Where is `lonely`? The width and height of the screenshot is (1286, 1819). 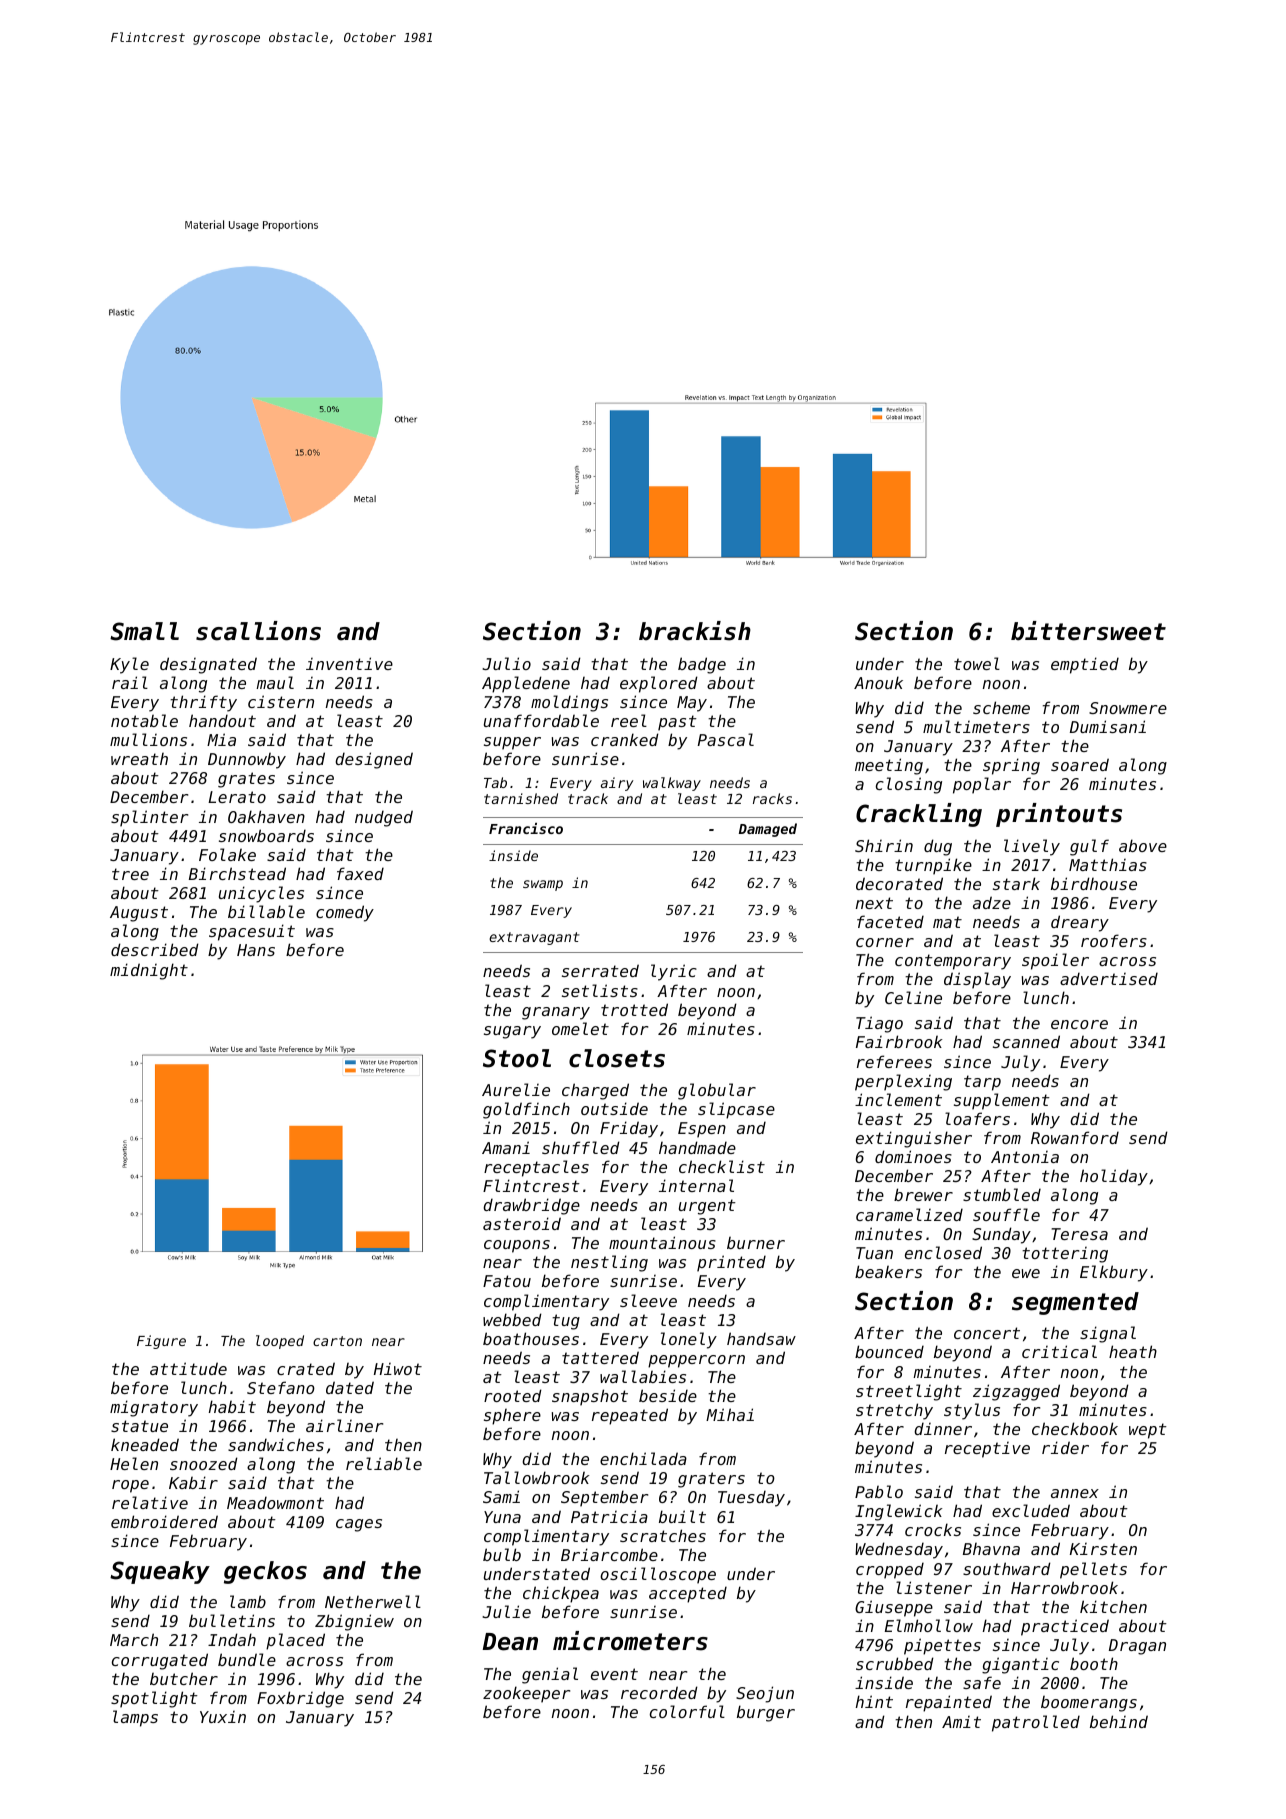 lonely is located at coordinates (689, 1340).
